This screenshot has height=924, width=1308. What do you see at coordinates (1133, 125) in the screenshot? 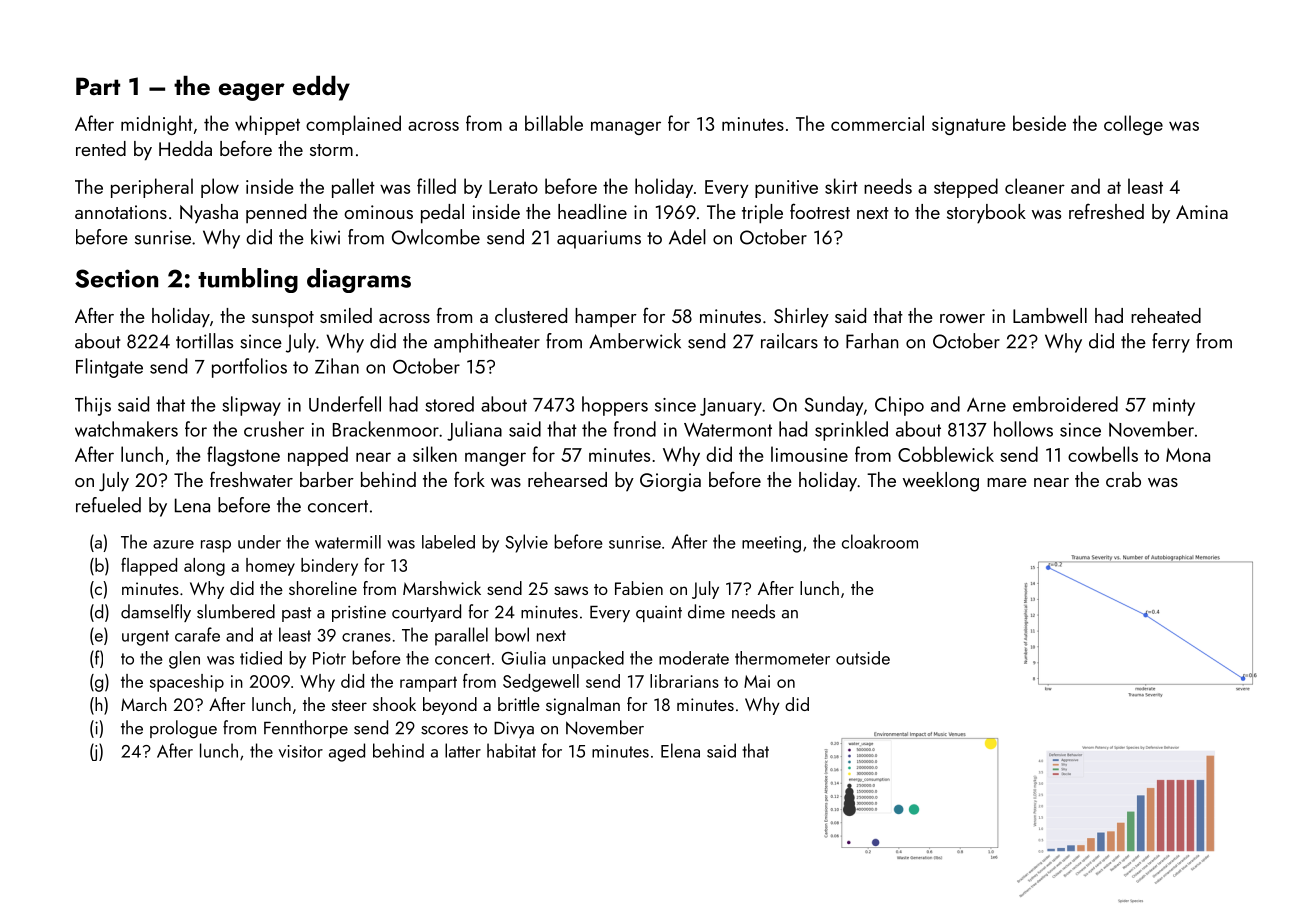
I see `college` at bounding box center [1133, 125].
